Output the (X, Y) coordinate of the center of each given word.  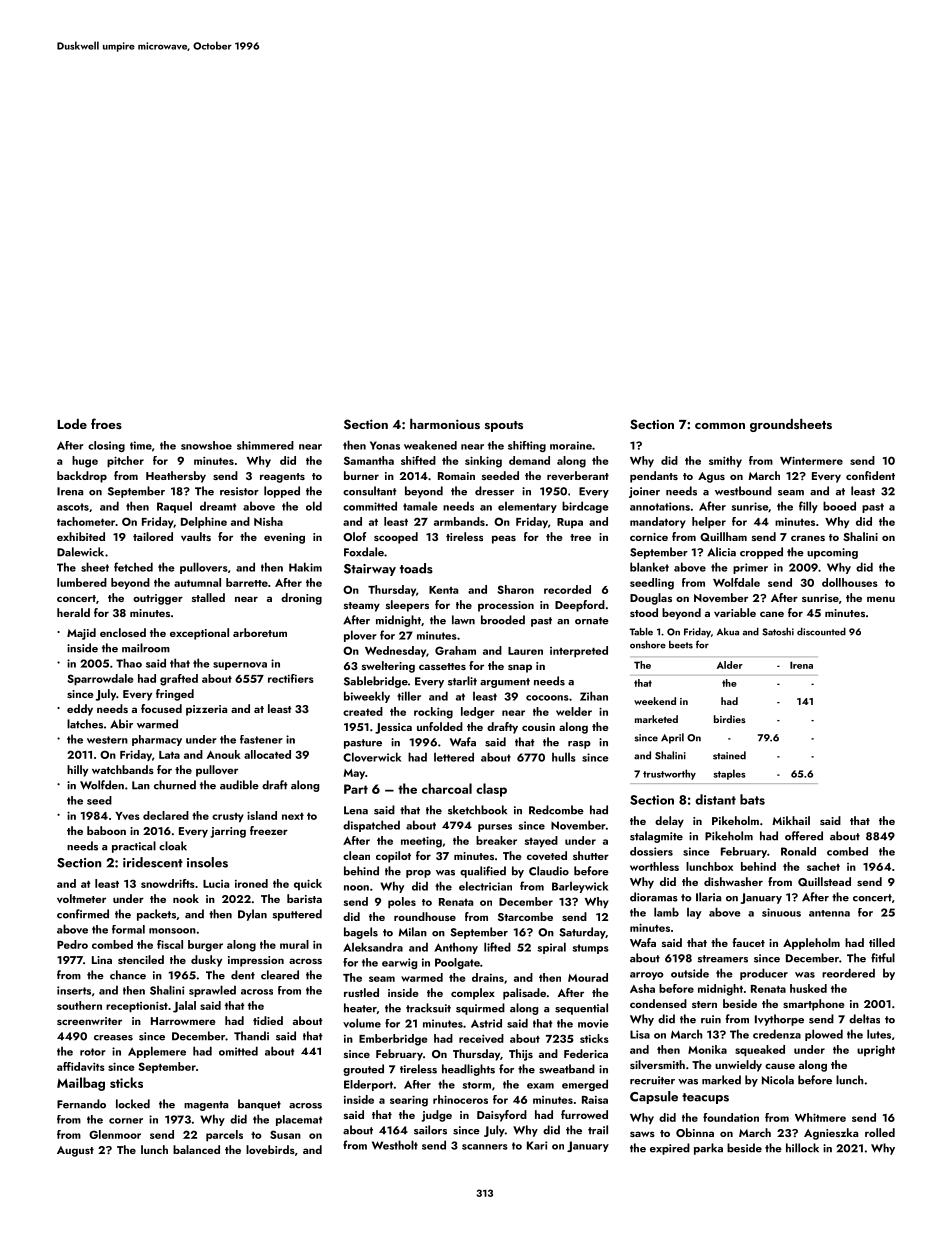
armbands (459, 521)
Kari (537, 1145)
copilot (393, 857)
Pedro (72, 944)
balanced (196, 1149)
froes (106, 423)
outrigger (158, 599)
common (720, 426)
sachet (823, 866)
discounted (821, 632)
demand (529, 460)
